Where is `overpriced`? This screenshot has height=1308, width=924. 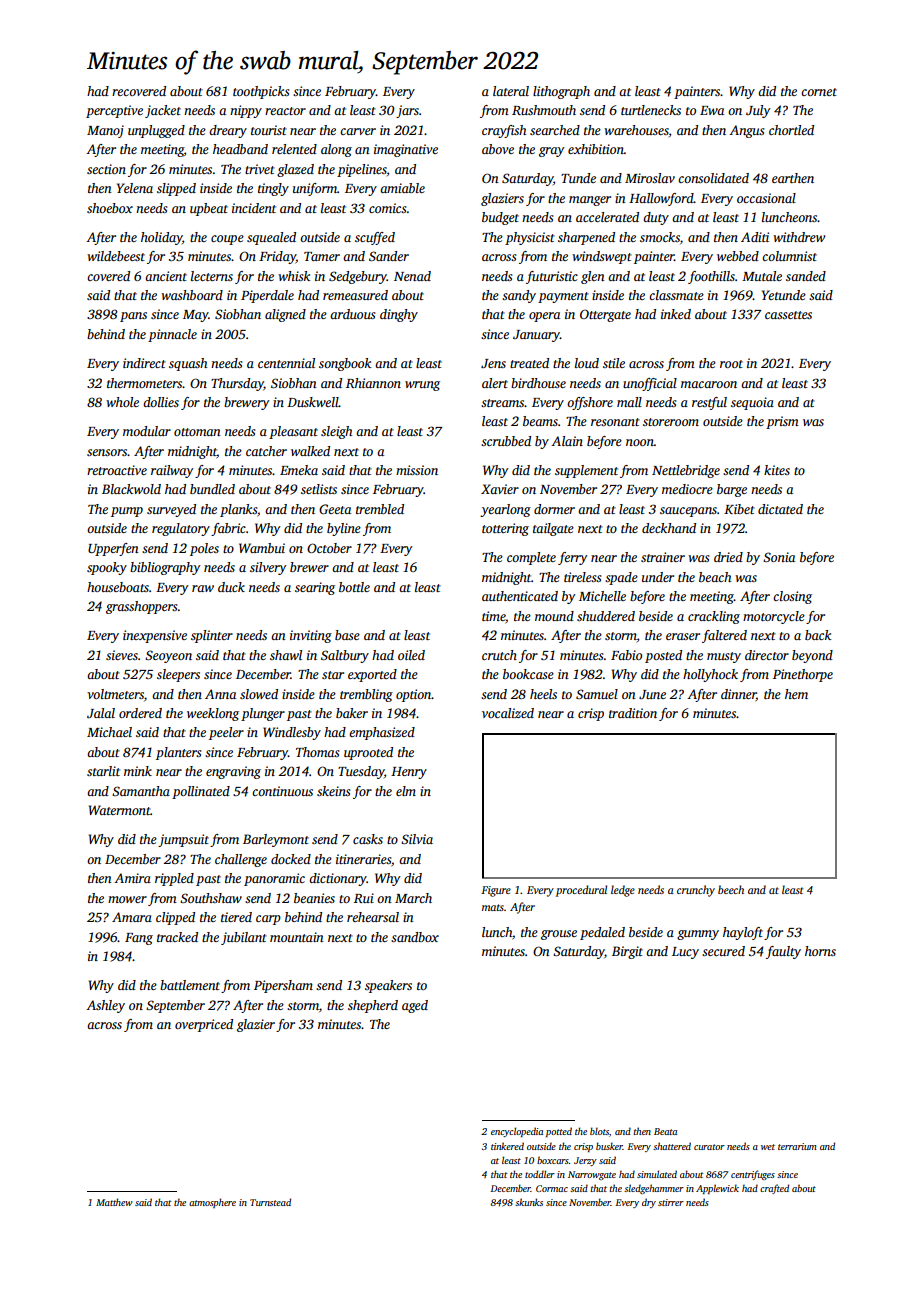
overpriced is located at coordinates (204, 1025).
